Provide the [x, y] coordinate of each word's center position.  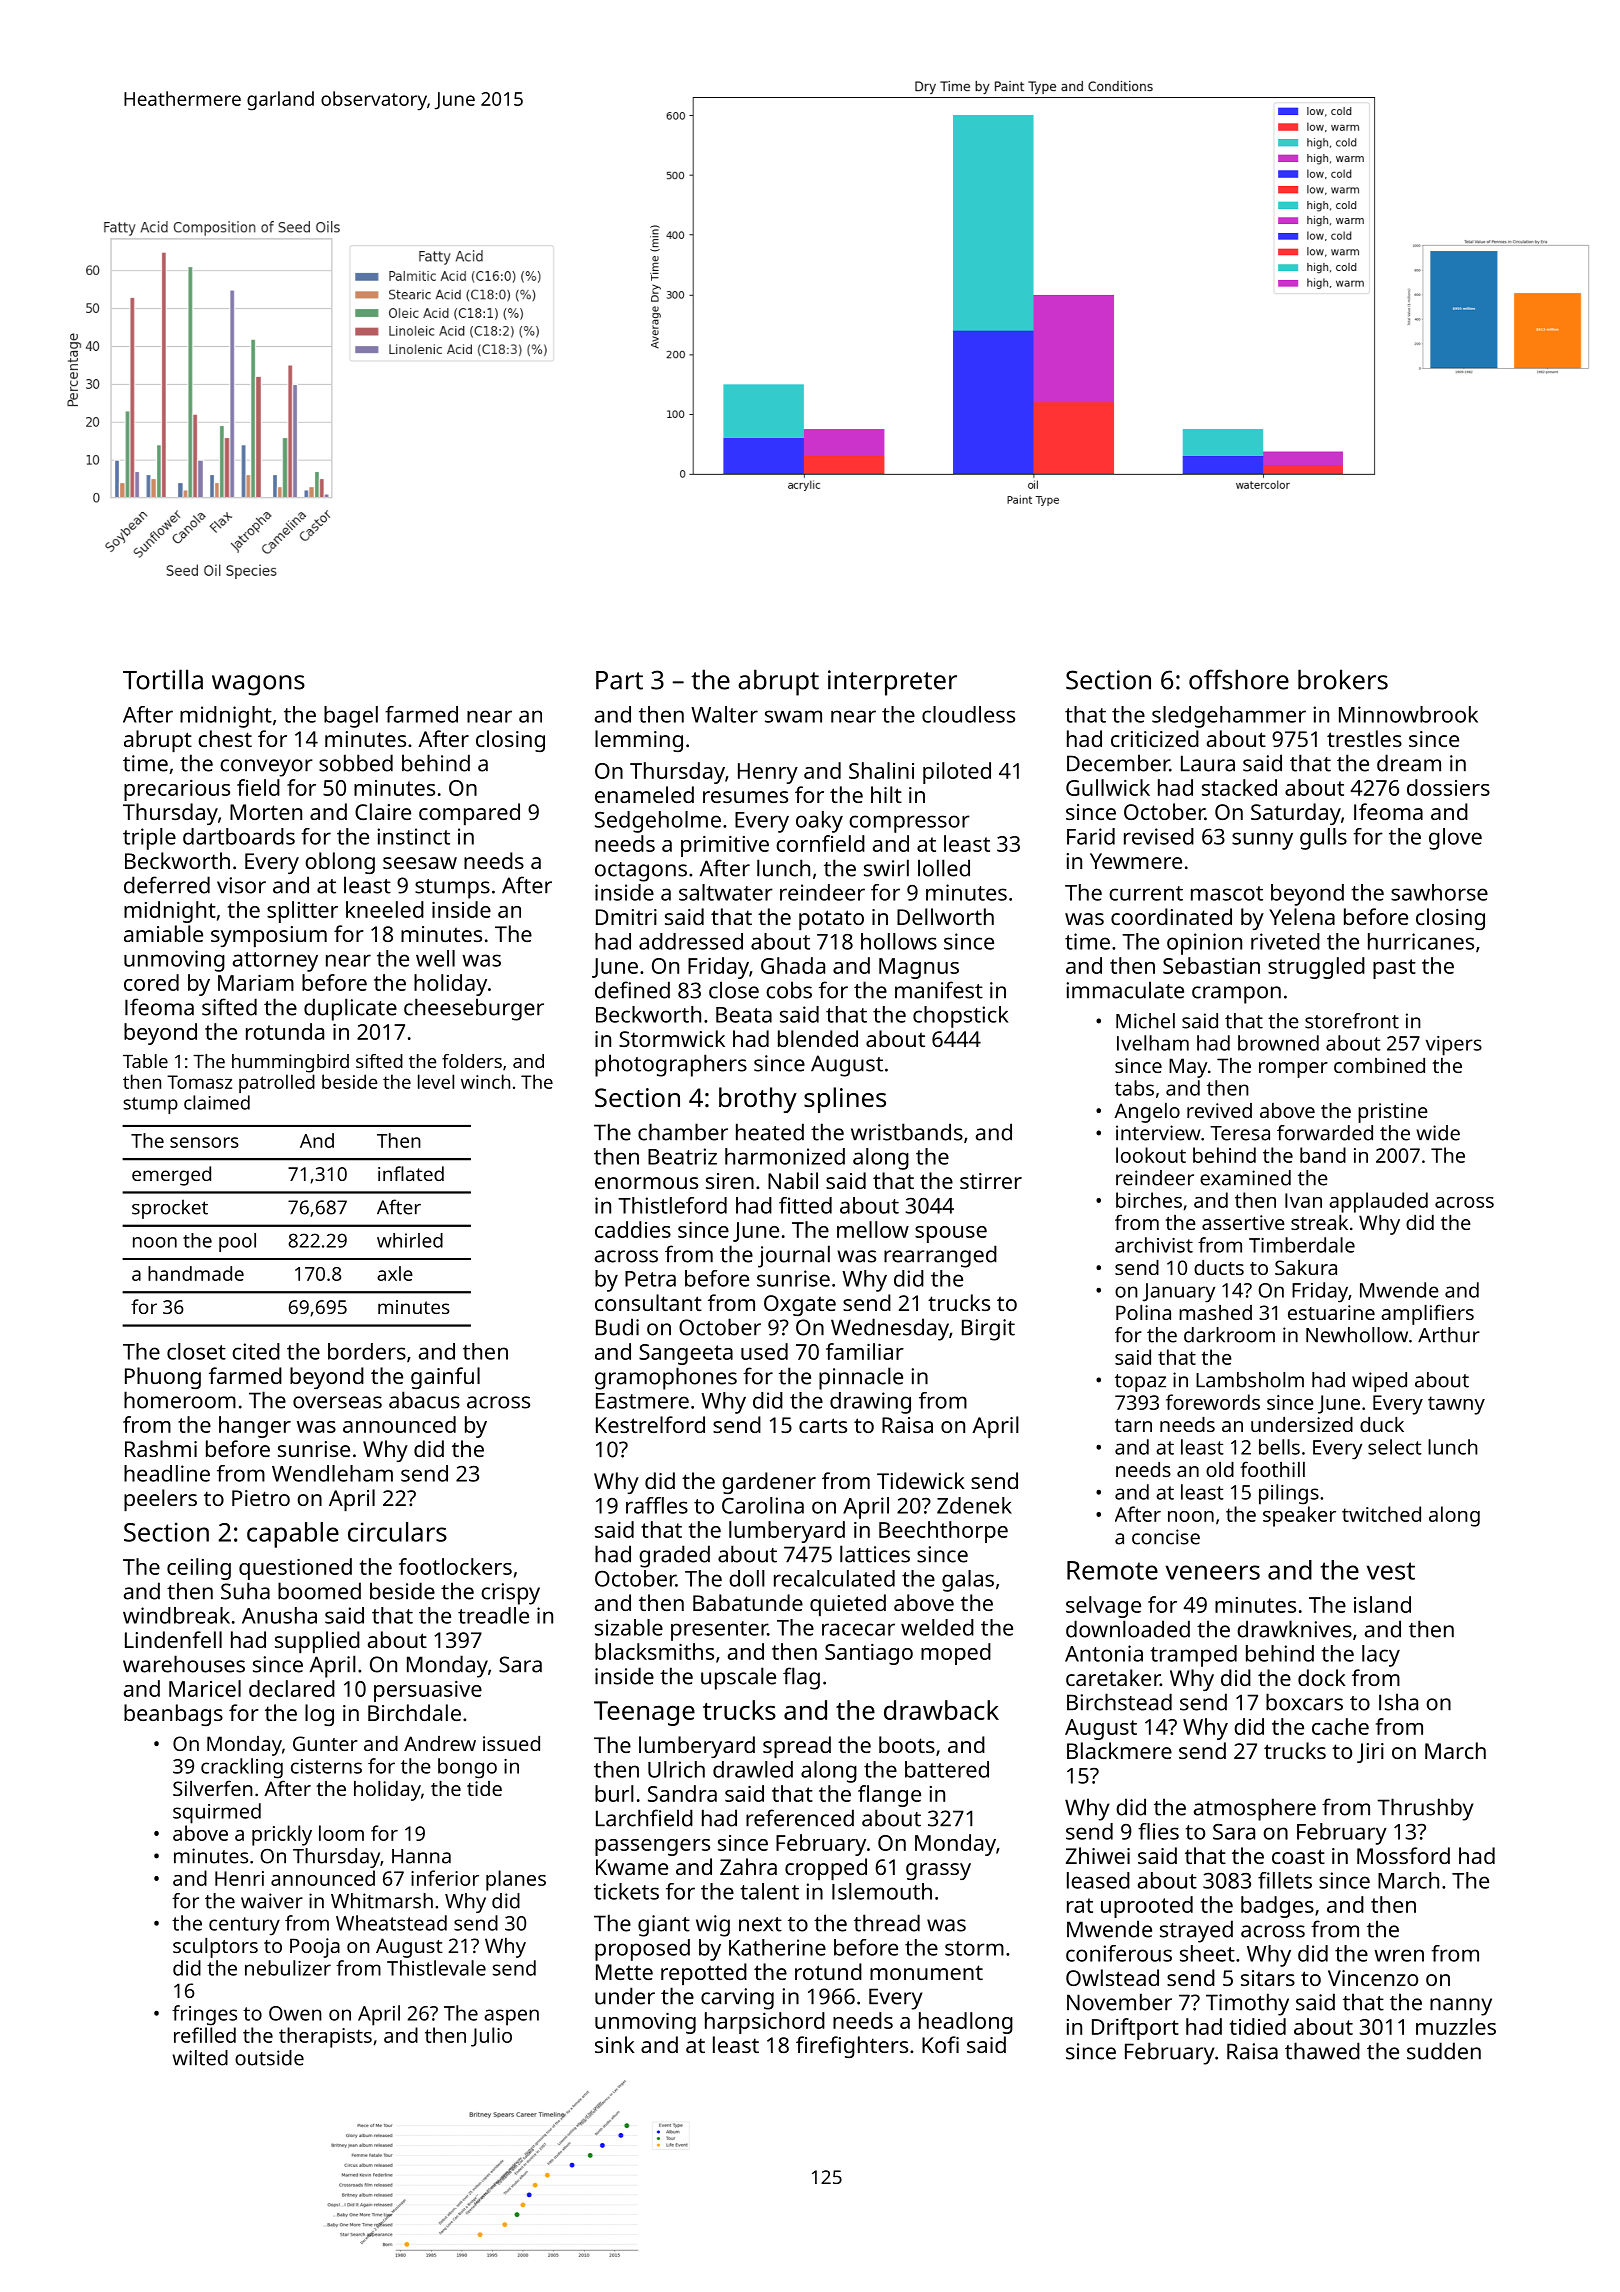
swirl [886, 868]
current [1146, 893]
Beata [744, 1015]
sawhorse [1439, 892]
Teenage [644, 1713]
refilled [205, 2035]
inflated [411, 1173]
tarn [1133, 1425]
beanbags [173, 1715]
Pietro [261, 1498]
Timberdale [1302, 1245]
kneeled [385, 909]
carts [823, 1425]
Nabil [793, 1180]
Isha [1398, 1702]
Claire [383, 811]
